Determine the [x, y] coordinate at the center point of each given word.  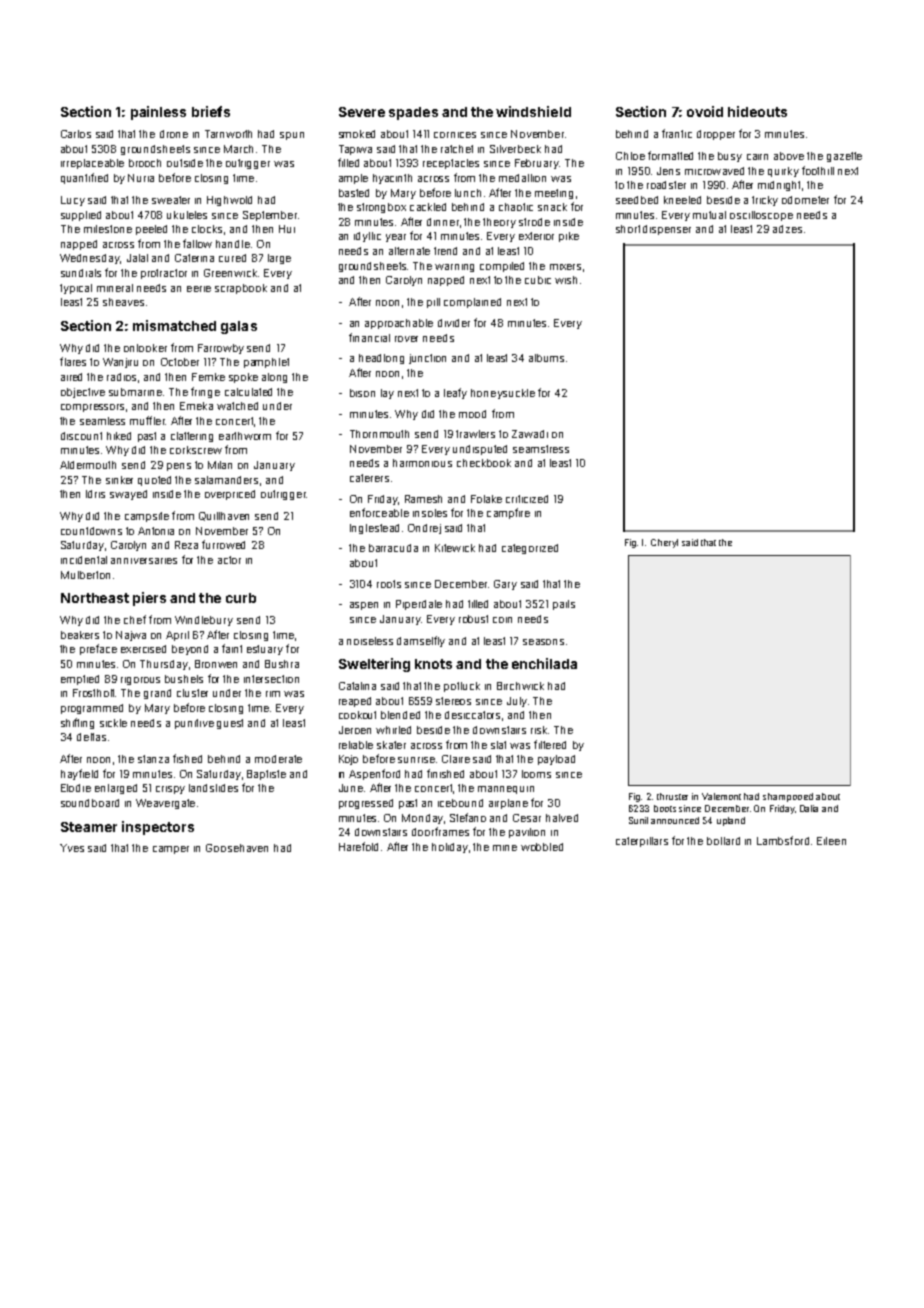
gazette [844, 157]
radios [121, 377]
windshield [533, 111]
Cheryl [664, 543]
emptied [80, 680]
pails [564, 605]
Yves [72, 848]
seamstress [541, 449]
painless [158, 113]
